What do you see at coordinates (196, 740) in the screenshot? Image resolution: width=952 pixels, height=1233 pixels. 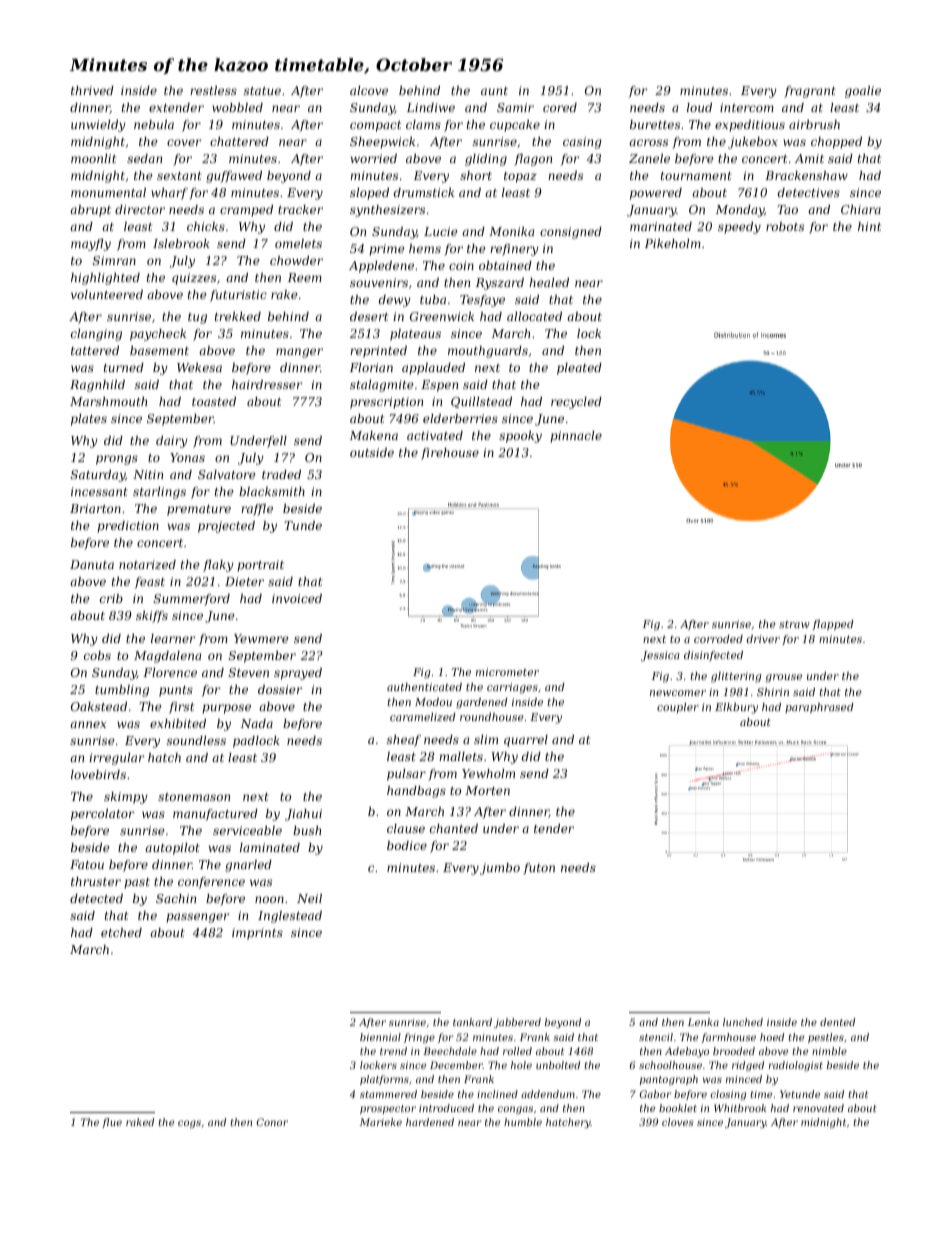 I see `soundless` at bounding box center [196, 740].
